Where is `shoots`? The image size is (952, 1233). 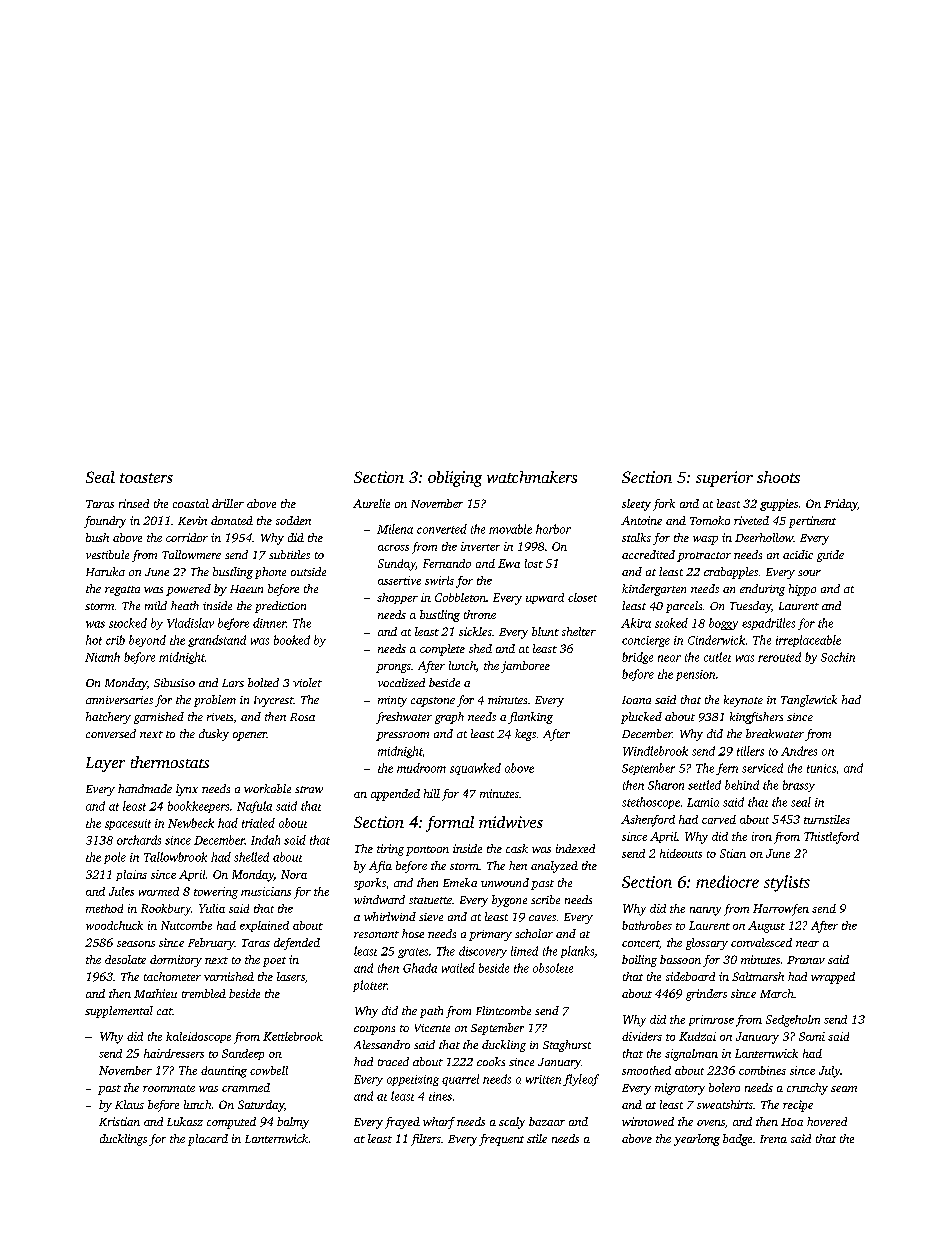 shoots is located at coordinates (778, 477).
